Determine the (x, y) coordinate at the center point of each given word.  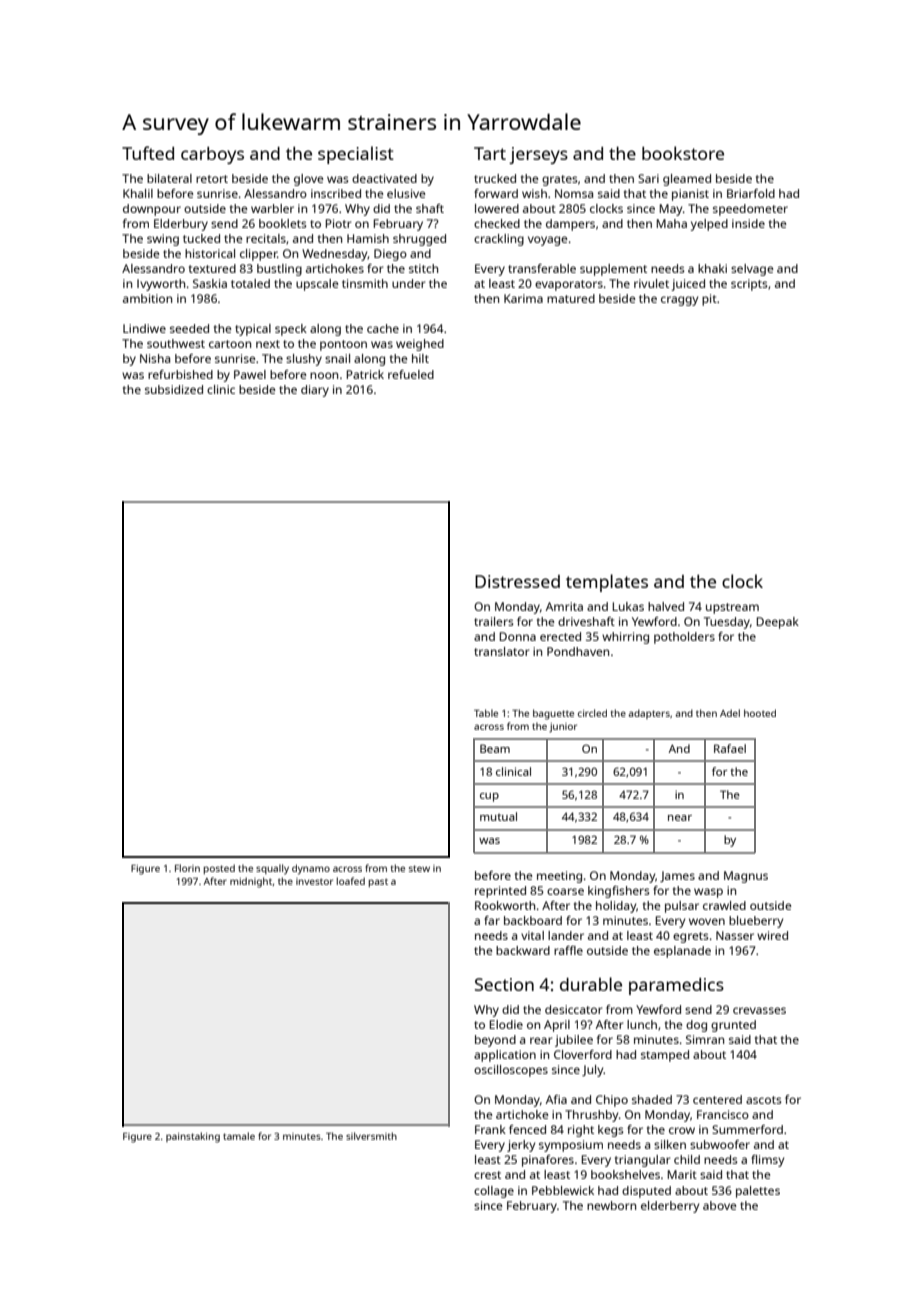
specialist (356, 155)
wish (534, 193)
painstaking (193, 1137)
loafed (351, 881)
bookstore (683, 153)
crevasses (759, 1010)
